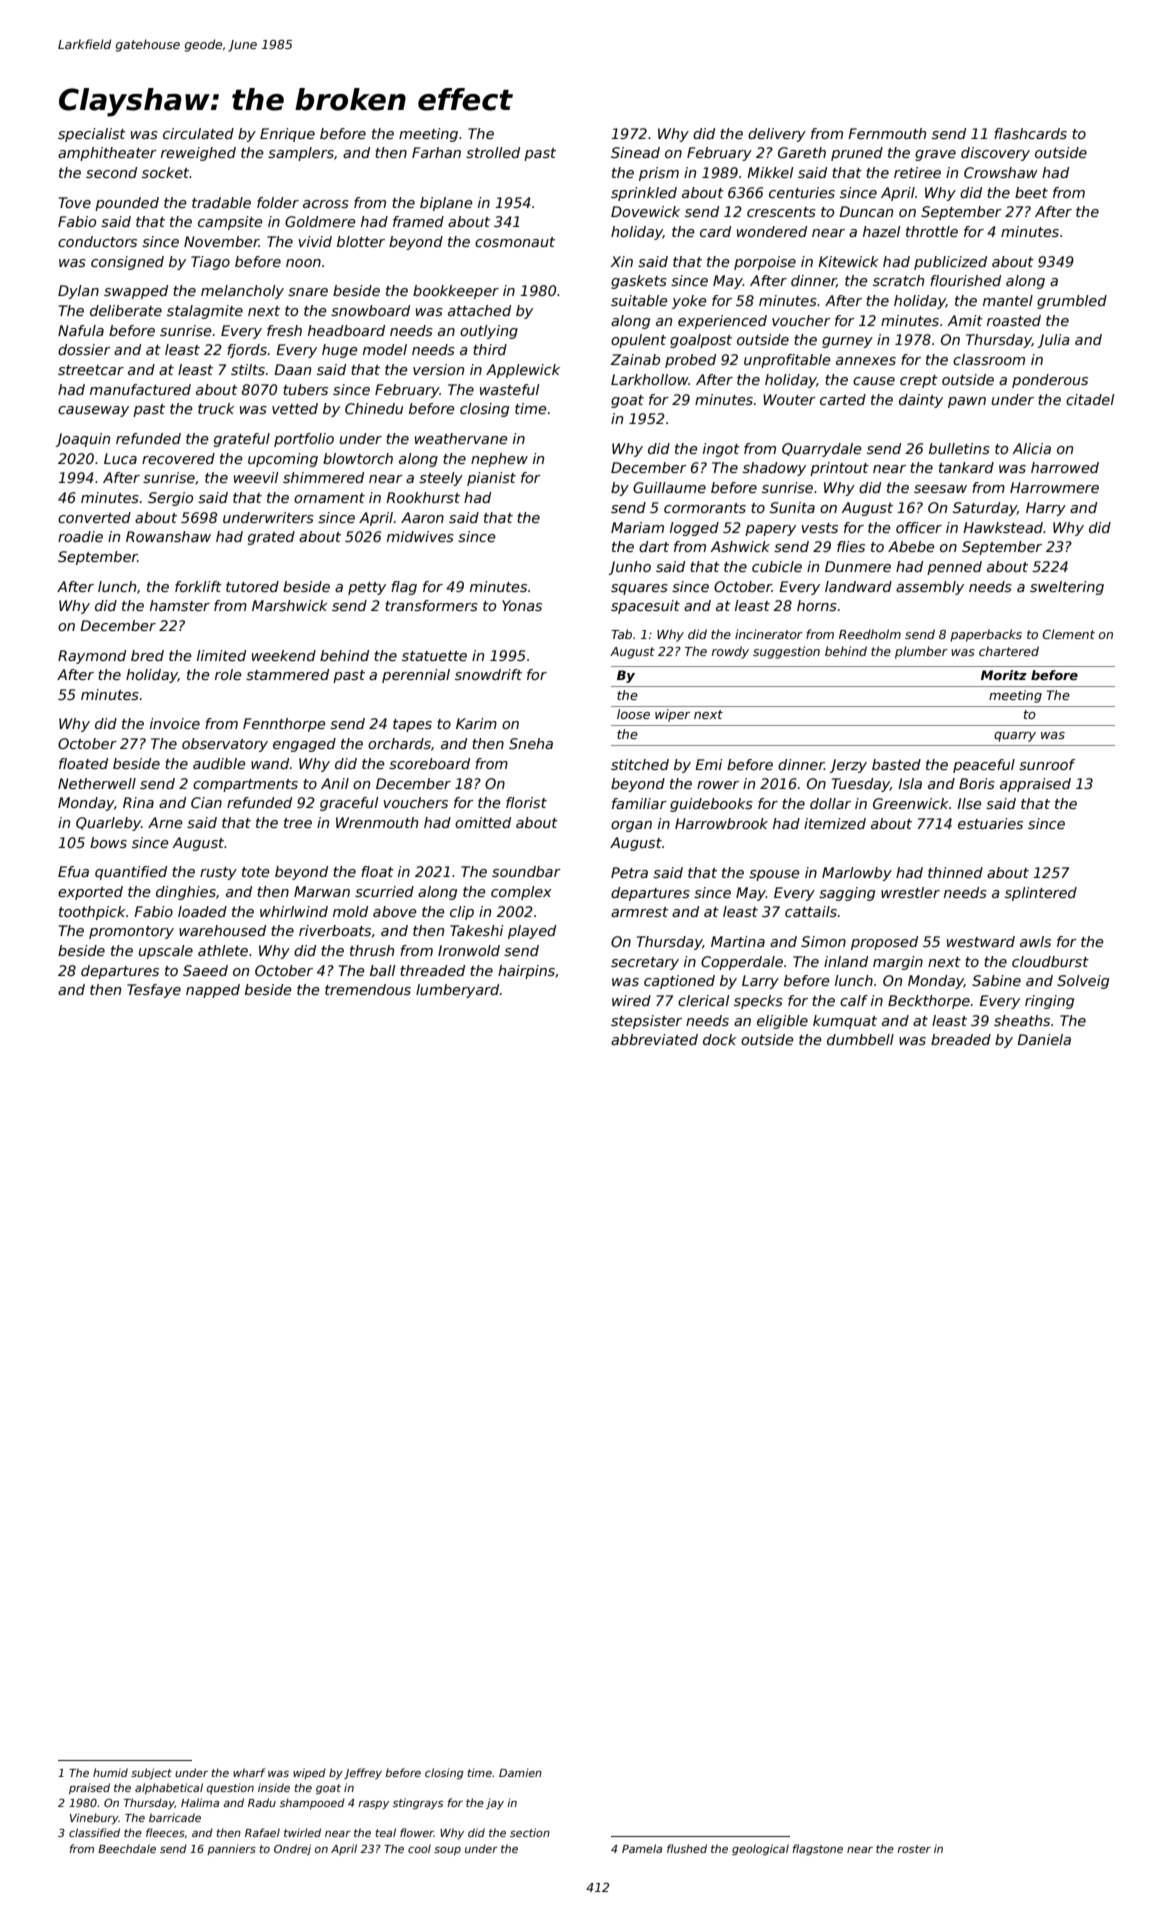 This document has width=1173, height=1932. I want to click on omitted, so click(483, 822).
